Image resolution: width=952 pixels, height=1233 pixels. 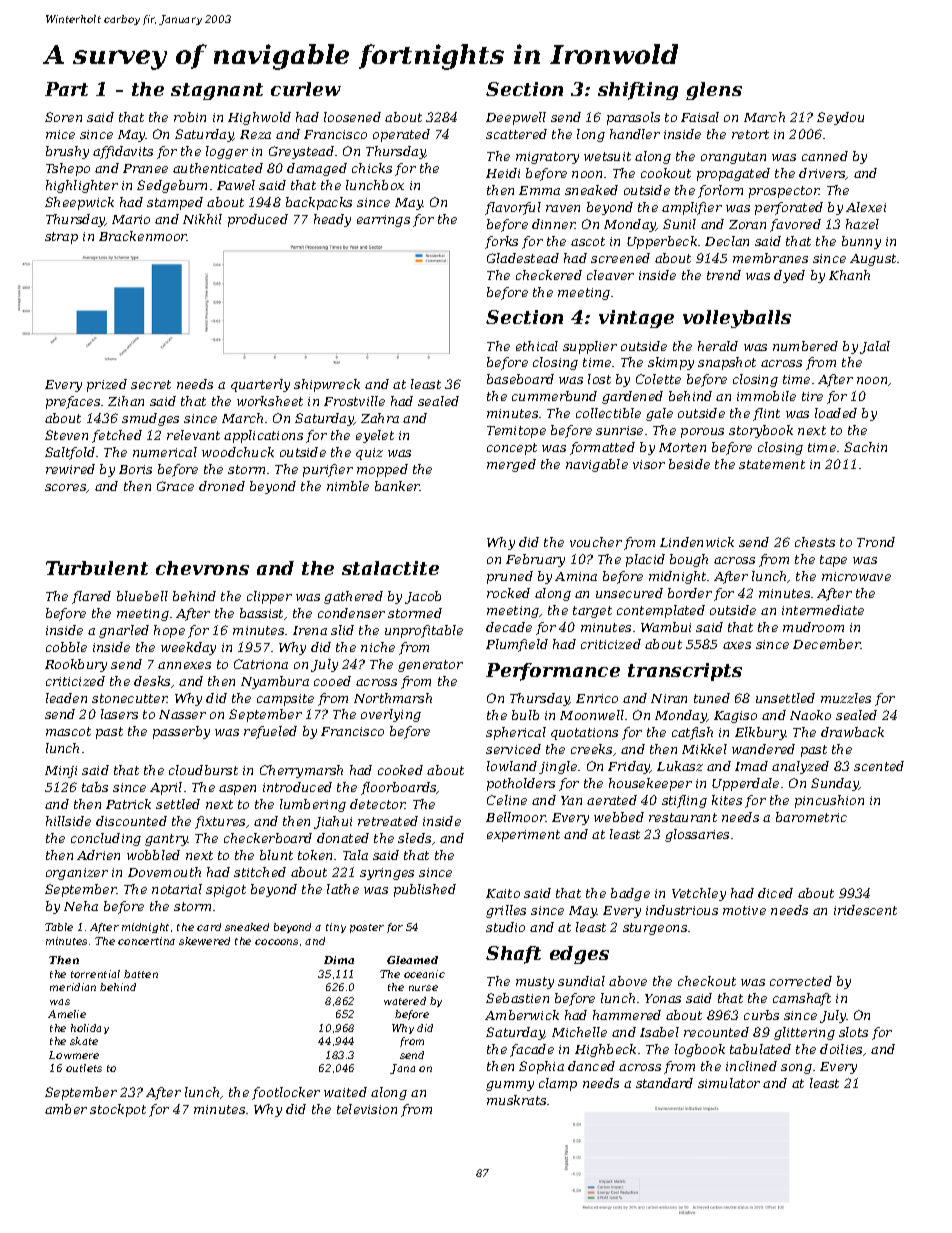 What do you see at coordinates (193, 435) in the screenshot?
I see `relevant` at bounding box center [193, 435].
